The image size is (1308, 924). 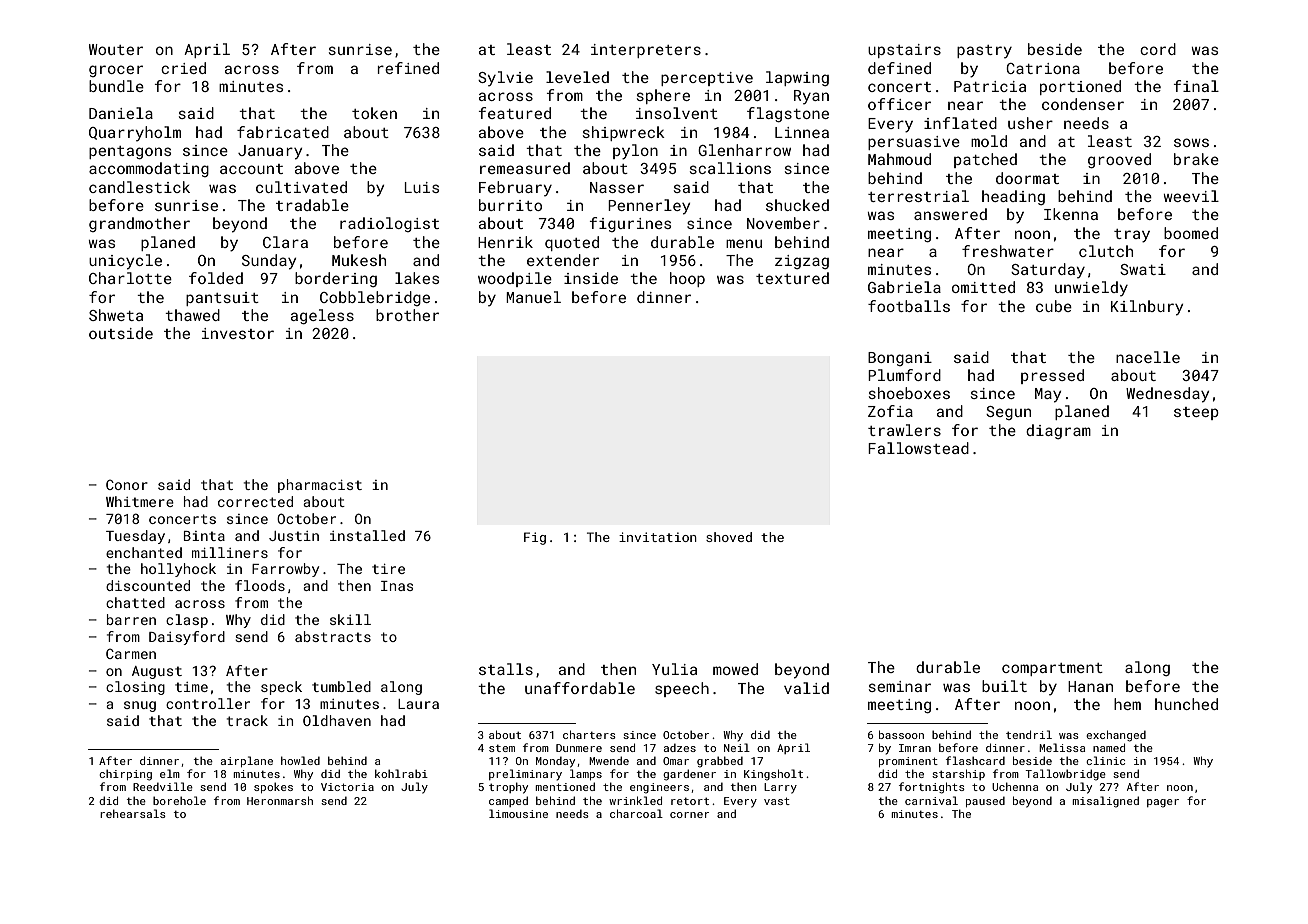 I want to click on retort, so click(x=690, y=801).
